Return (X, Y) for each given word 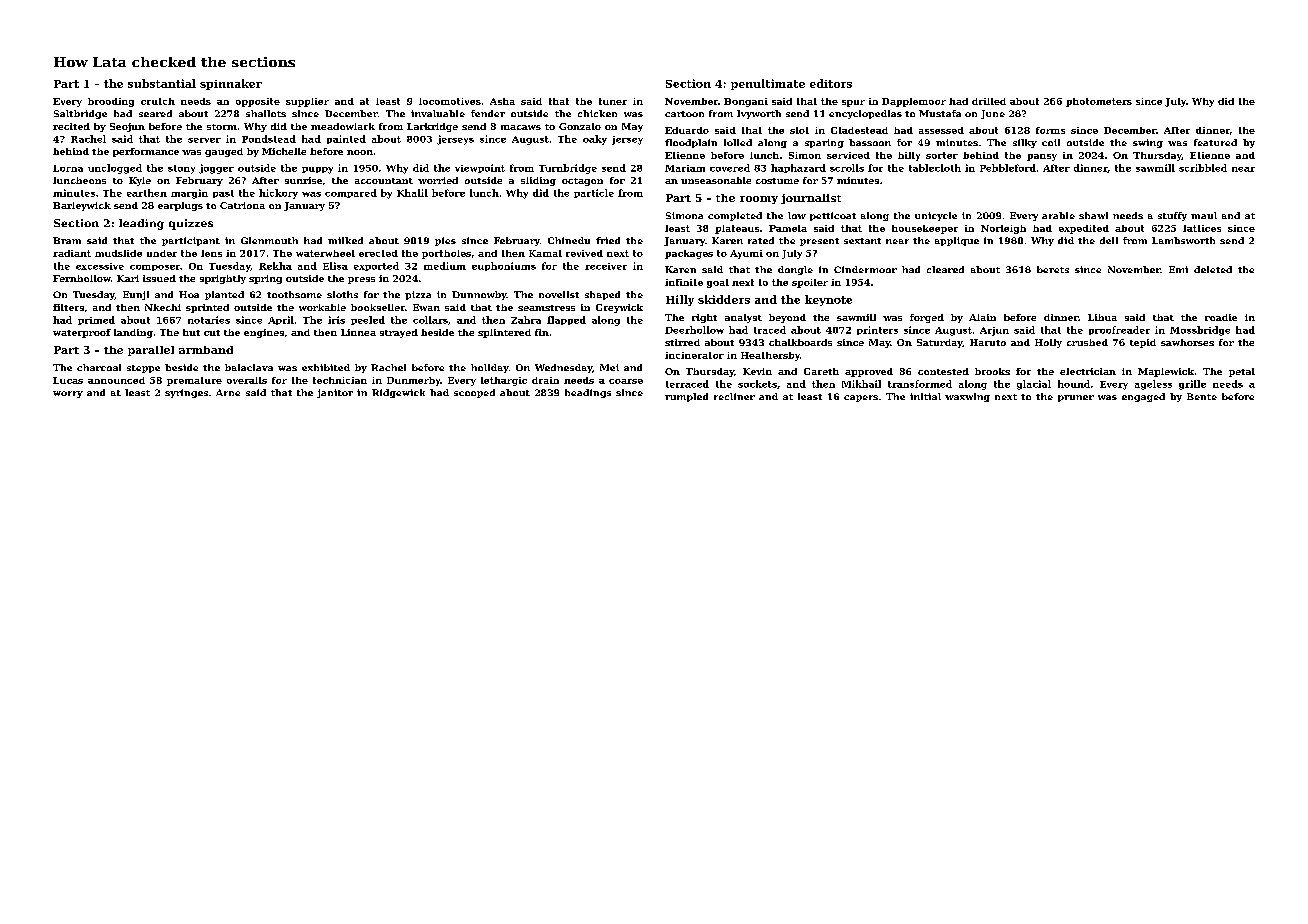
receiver (606, 266)
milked (345, 240)
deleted (1213, 269)
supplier (307, 102)
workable (322, 307)
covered (730, 168)
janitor (335, 393)
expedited (1084, 229)
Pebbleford (1008, 168)
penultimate (768, 84)
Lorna (68, 168)
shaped (602, 295)
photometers (1099, 102)
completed (735, 216)
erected (378, 253)
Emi (1178, 269)
